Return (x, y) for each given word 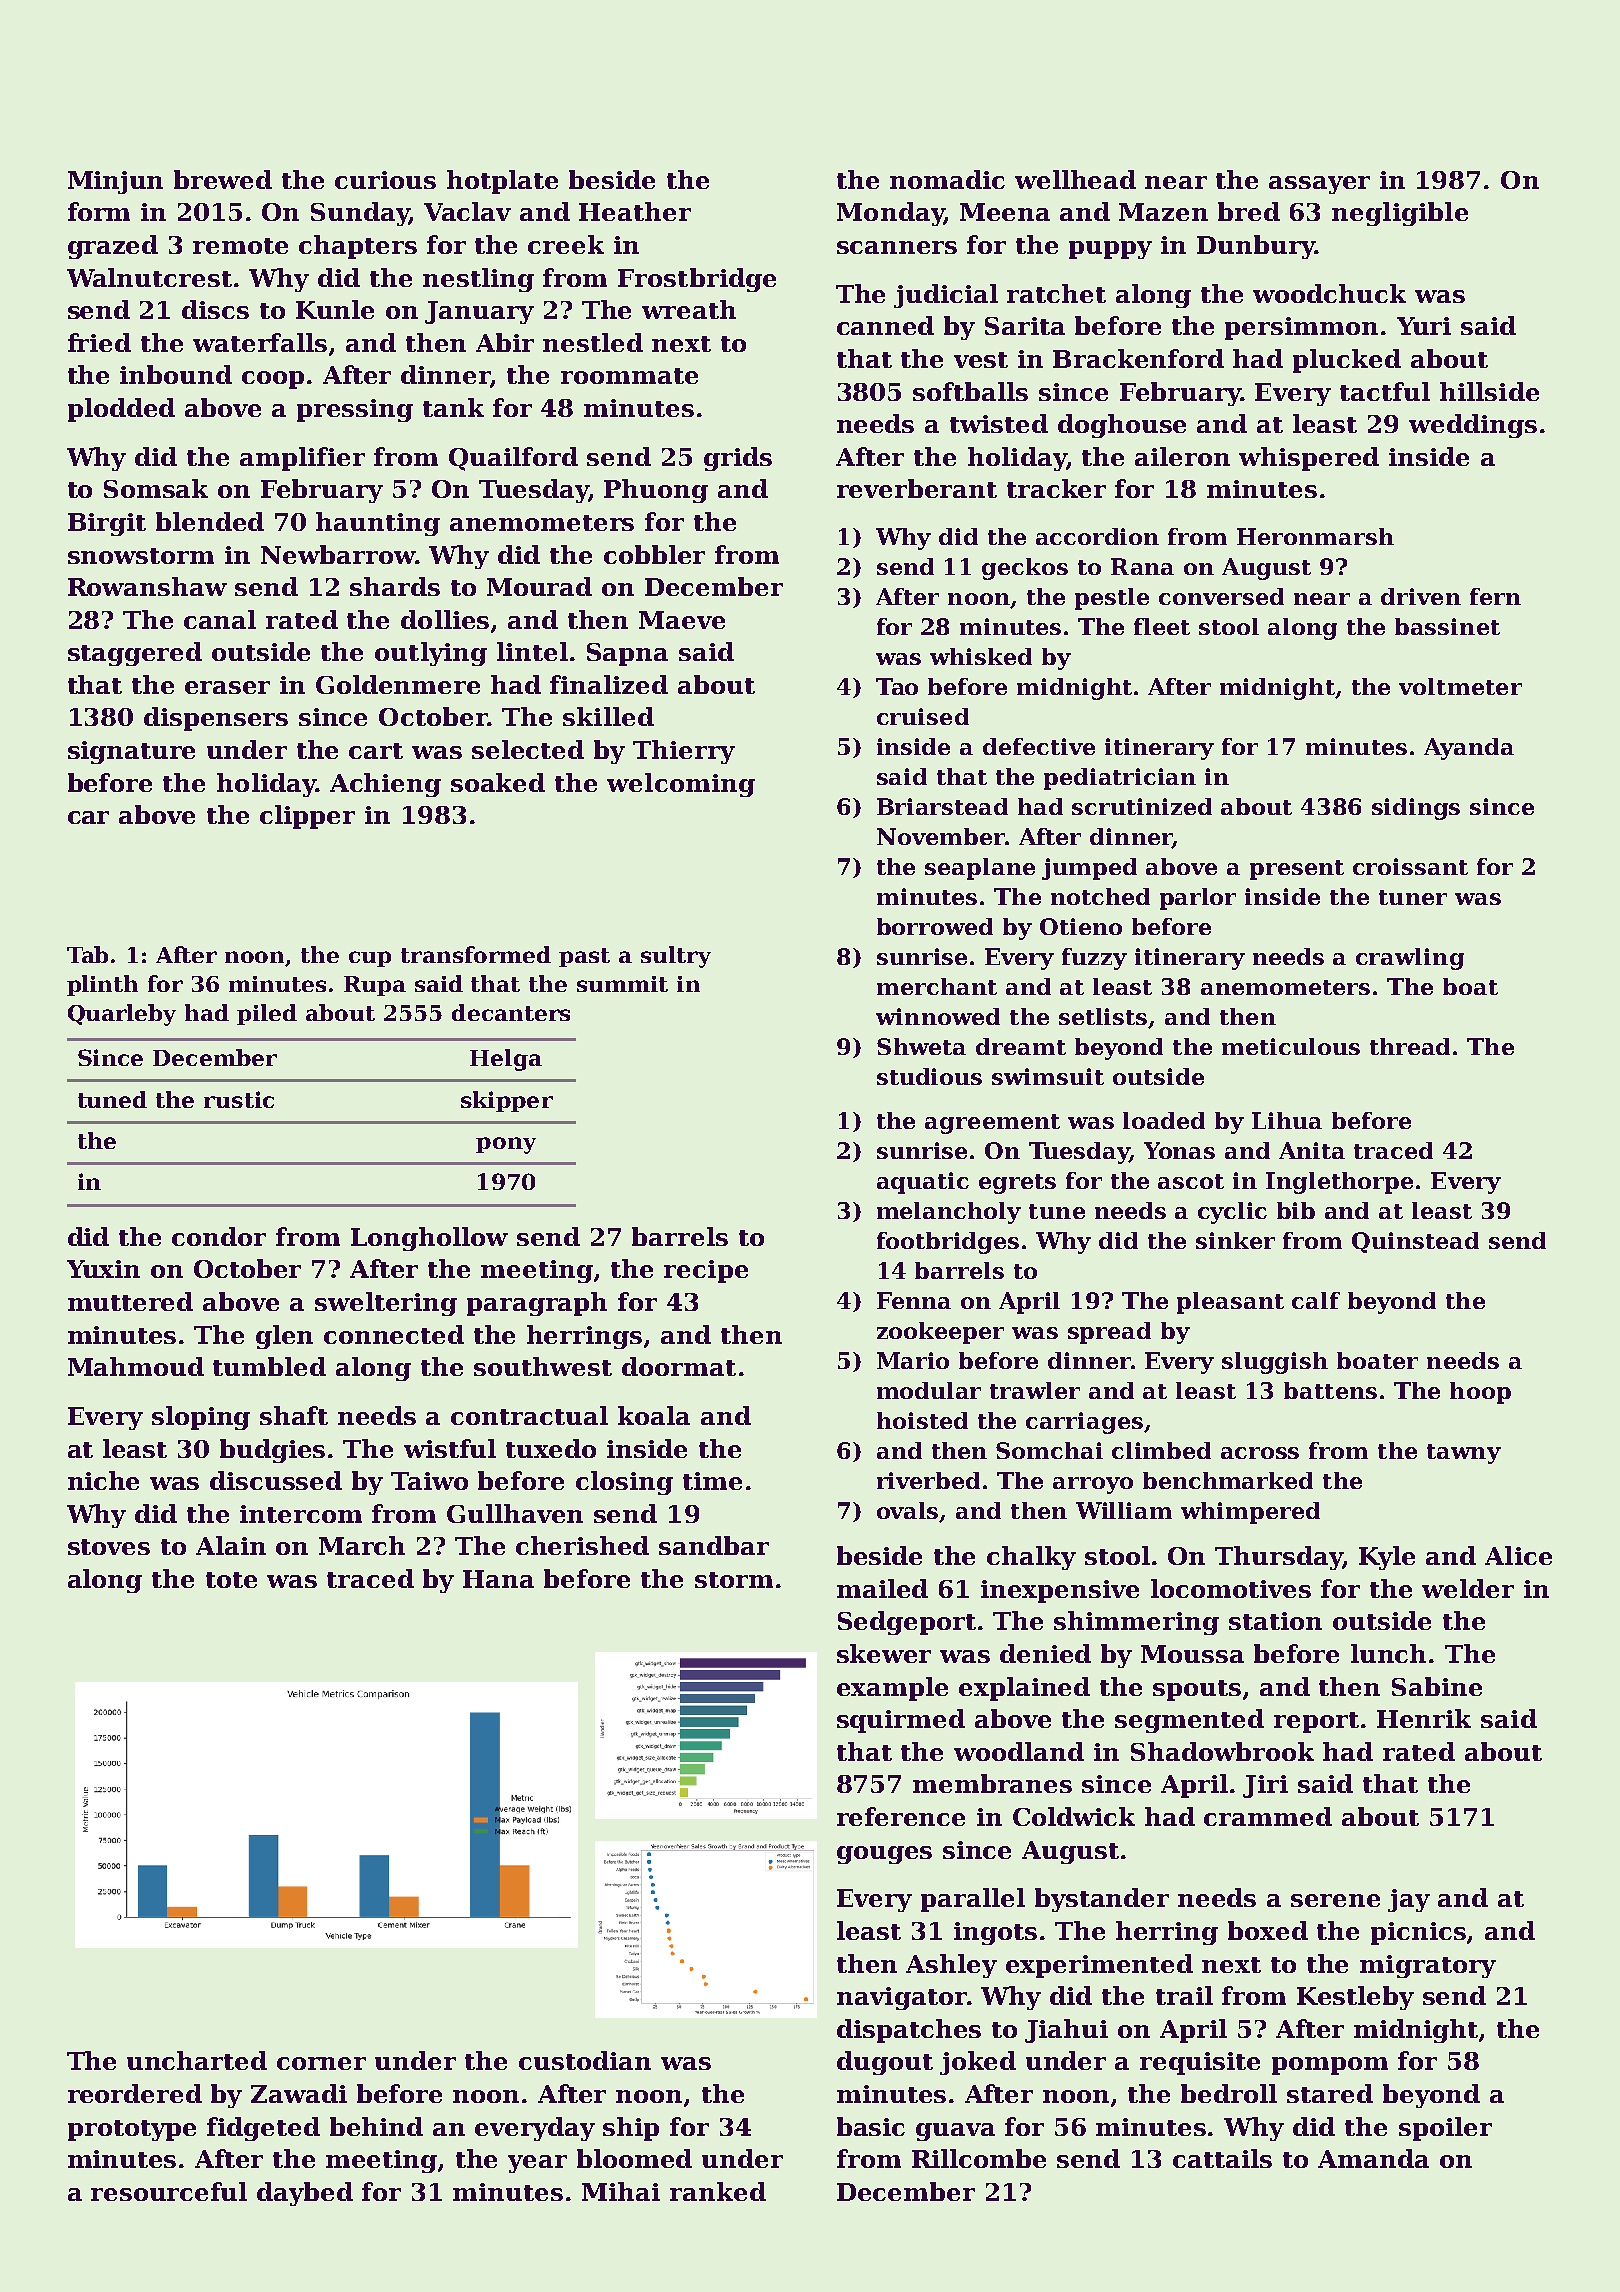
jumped (1089, 869)
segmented (1189, 1721)
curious (385, 180)
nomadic (947, 179)
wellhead (1075, 179)
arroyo (1093, 1485)
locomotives (1231, 1588)
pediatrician (1120, 779)
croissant (1410, 866)
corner (321, 2063)
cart (376, 751)
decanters (511, 1012)
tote (231, 1580)
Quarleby (122, 1015)
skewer (884, 1653)
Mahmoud (136, 1366)
